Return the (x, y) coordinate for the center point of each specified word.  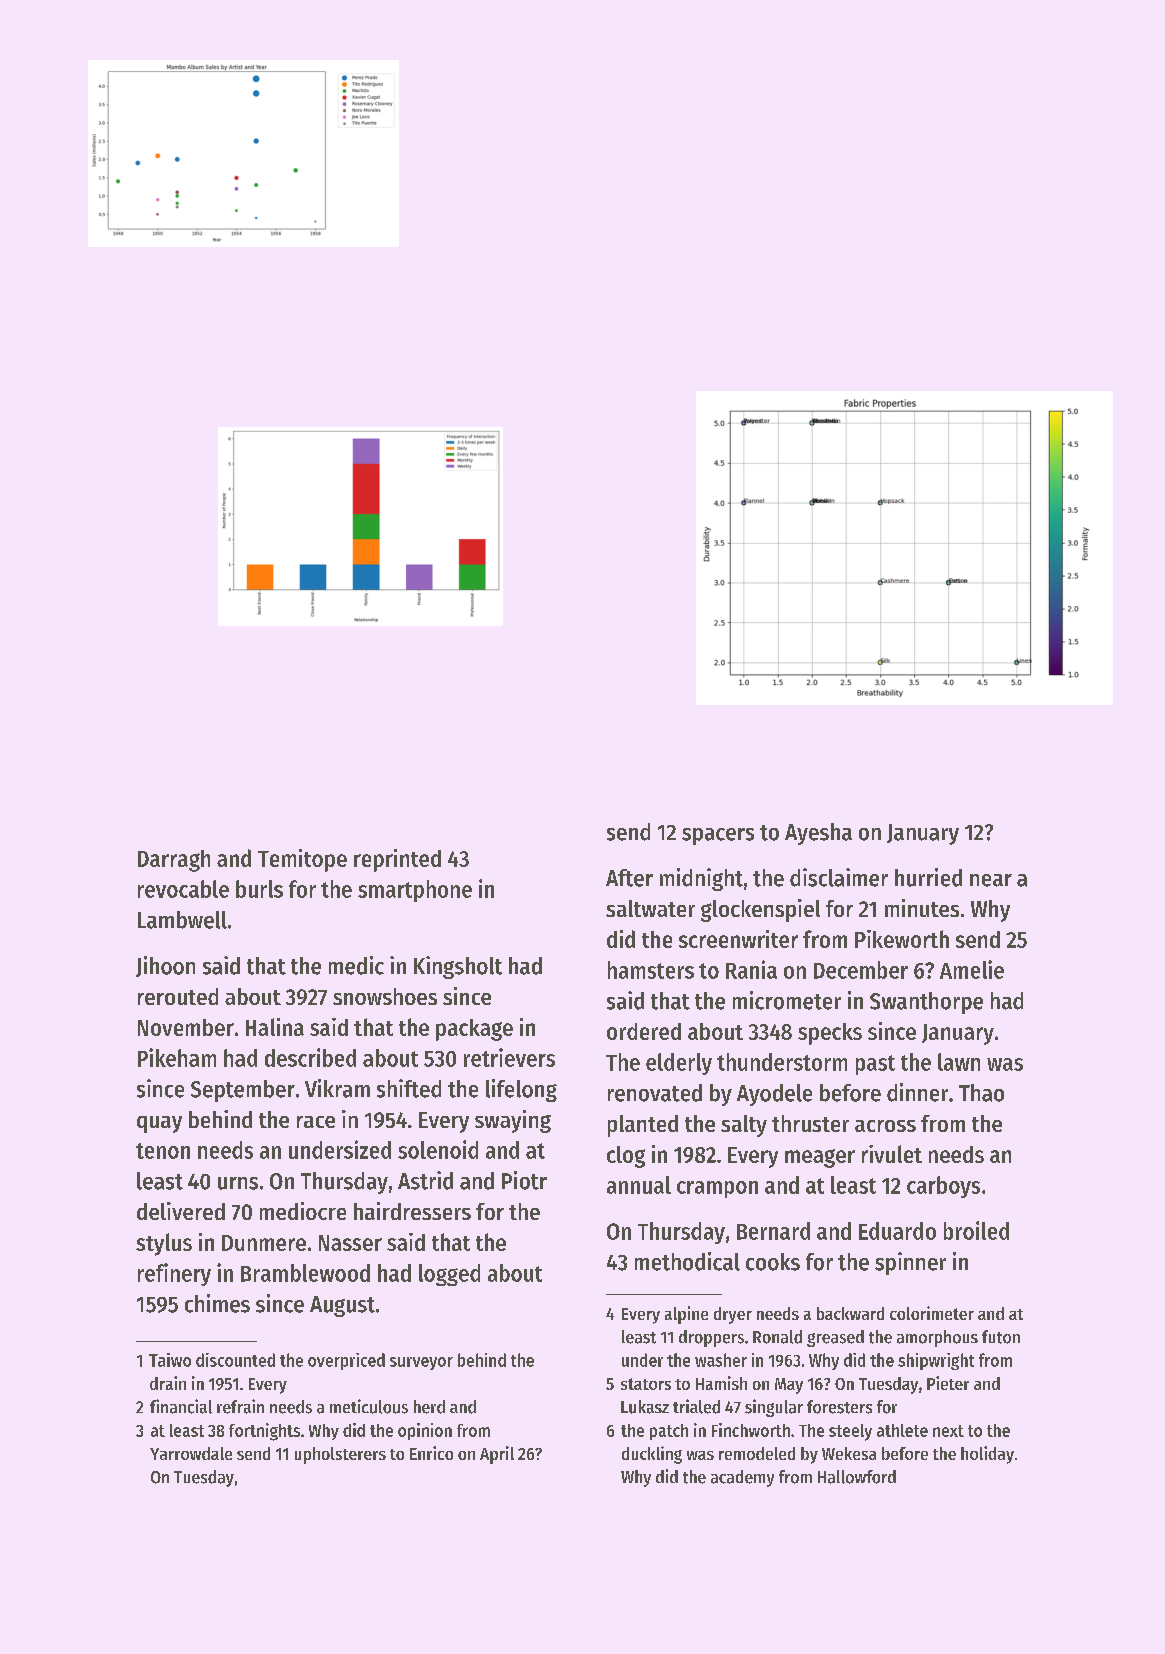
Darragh (174, 861)
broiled (976, 1230)
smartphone (415, 891)
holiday (987, 1455)
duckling (652, 1455)
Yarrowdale (191, 1453)
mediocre (303, 1211)
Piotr (524, 1180)
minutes (922, 908)
